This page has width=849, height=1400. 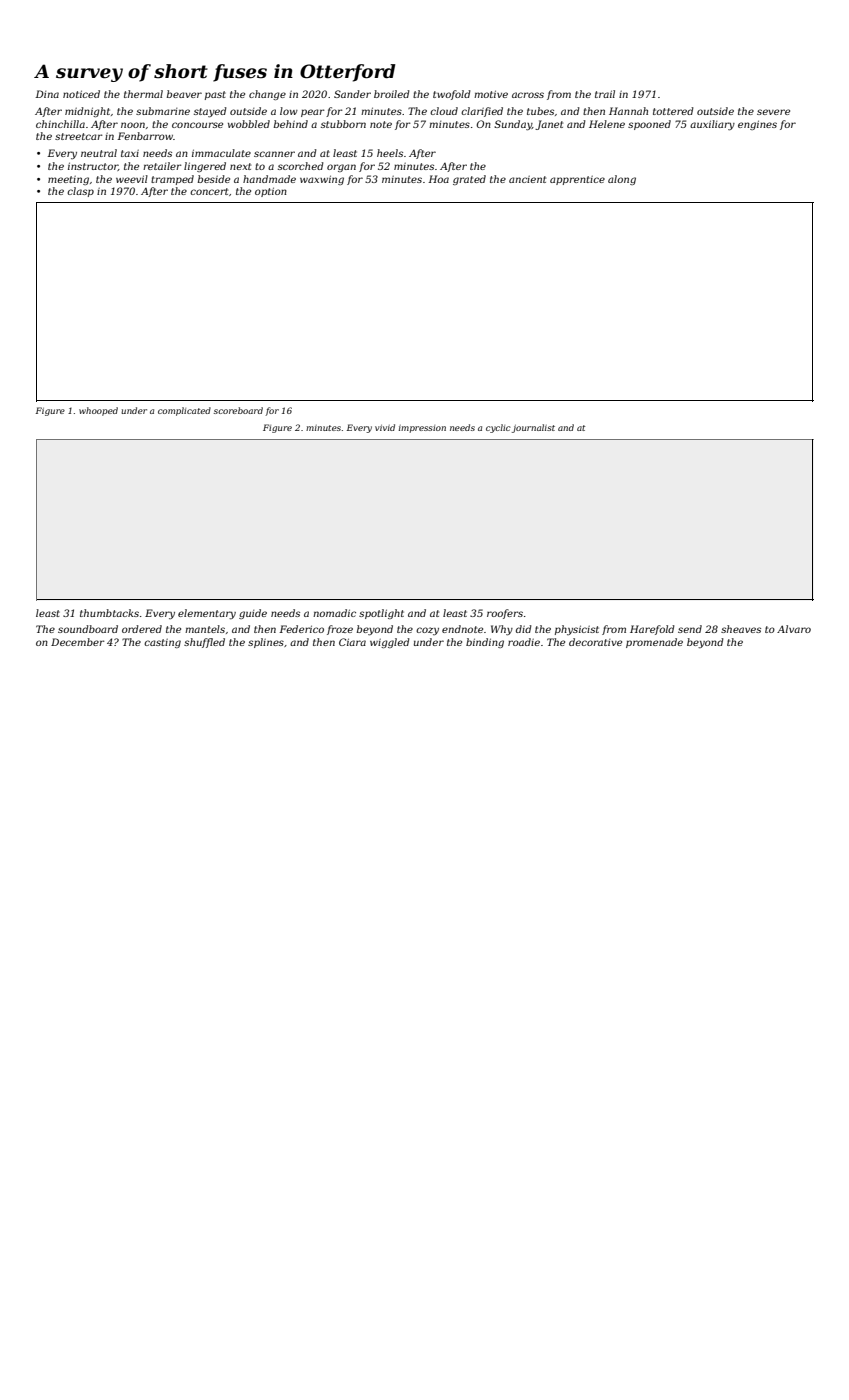 I want to click on whooped, so click(x=98, y=411).
